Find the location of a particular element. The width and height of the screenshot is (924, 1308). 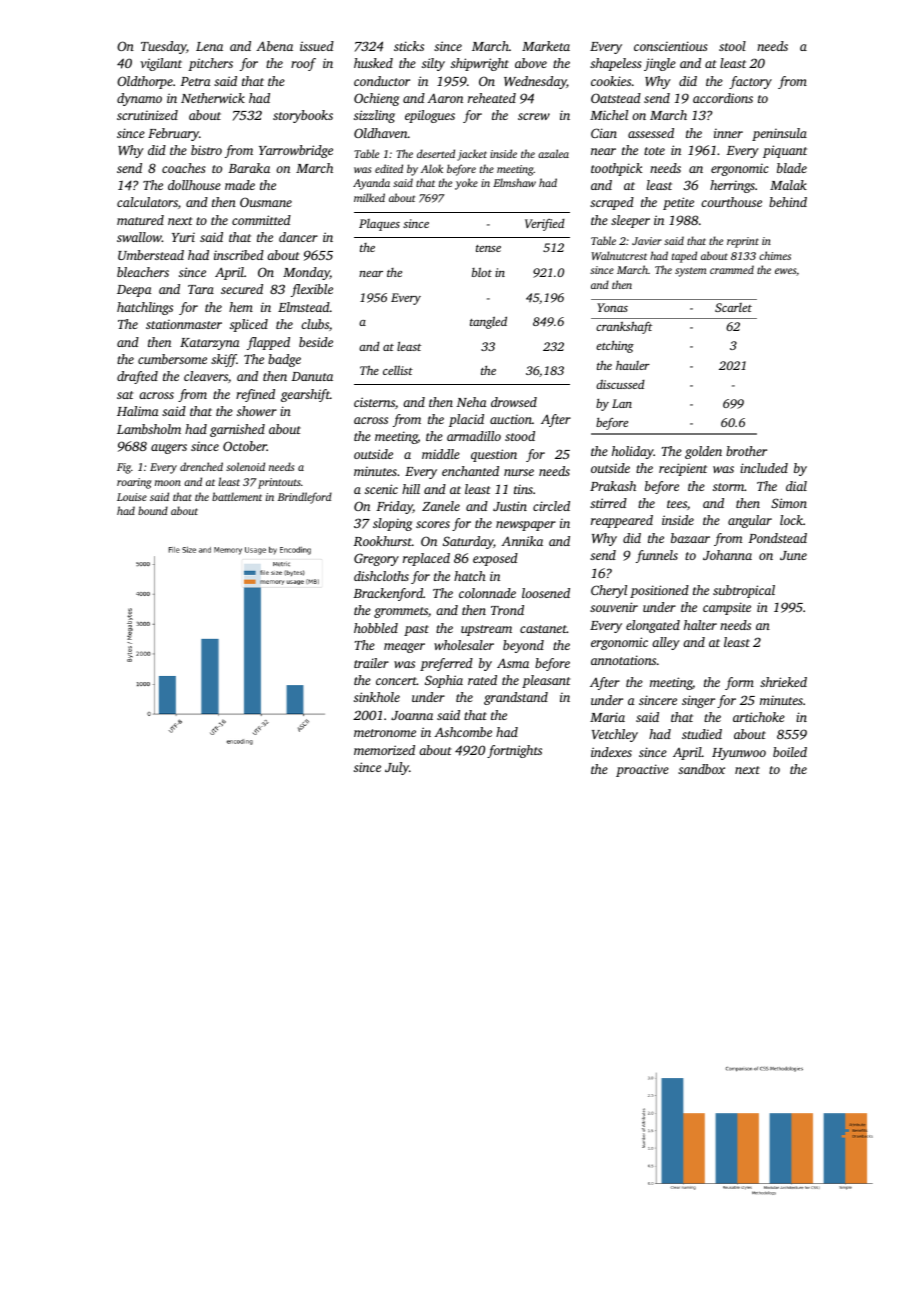

Justin is located at coordinates (510, 506).
